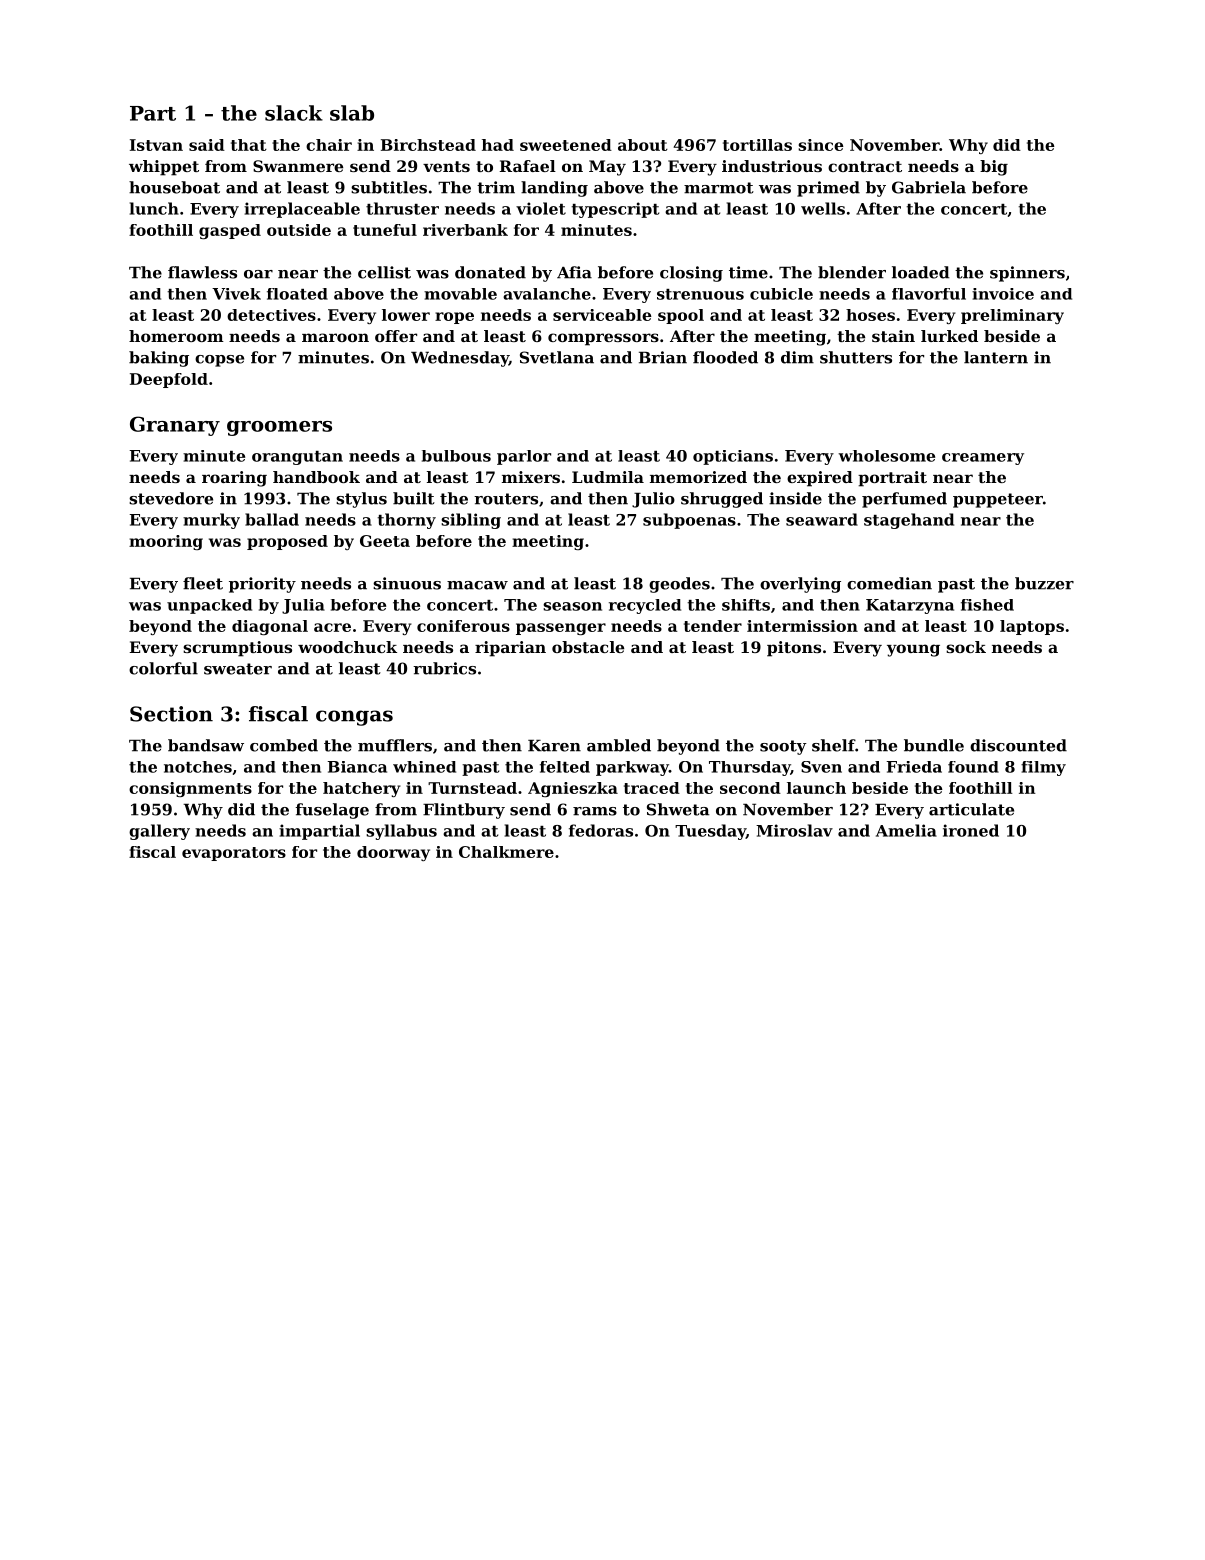 The width and height of the screenshot is (1205, 1560). Describe the element at coordinates (190, 789) in the screenshot. I see `consignments` at that location.
